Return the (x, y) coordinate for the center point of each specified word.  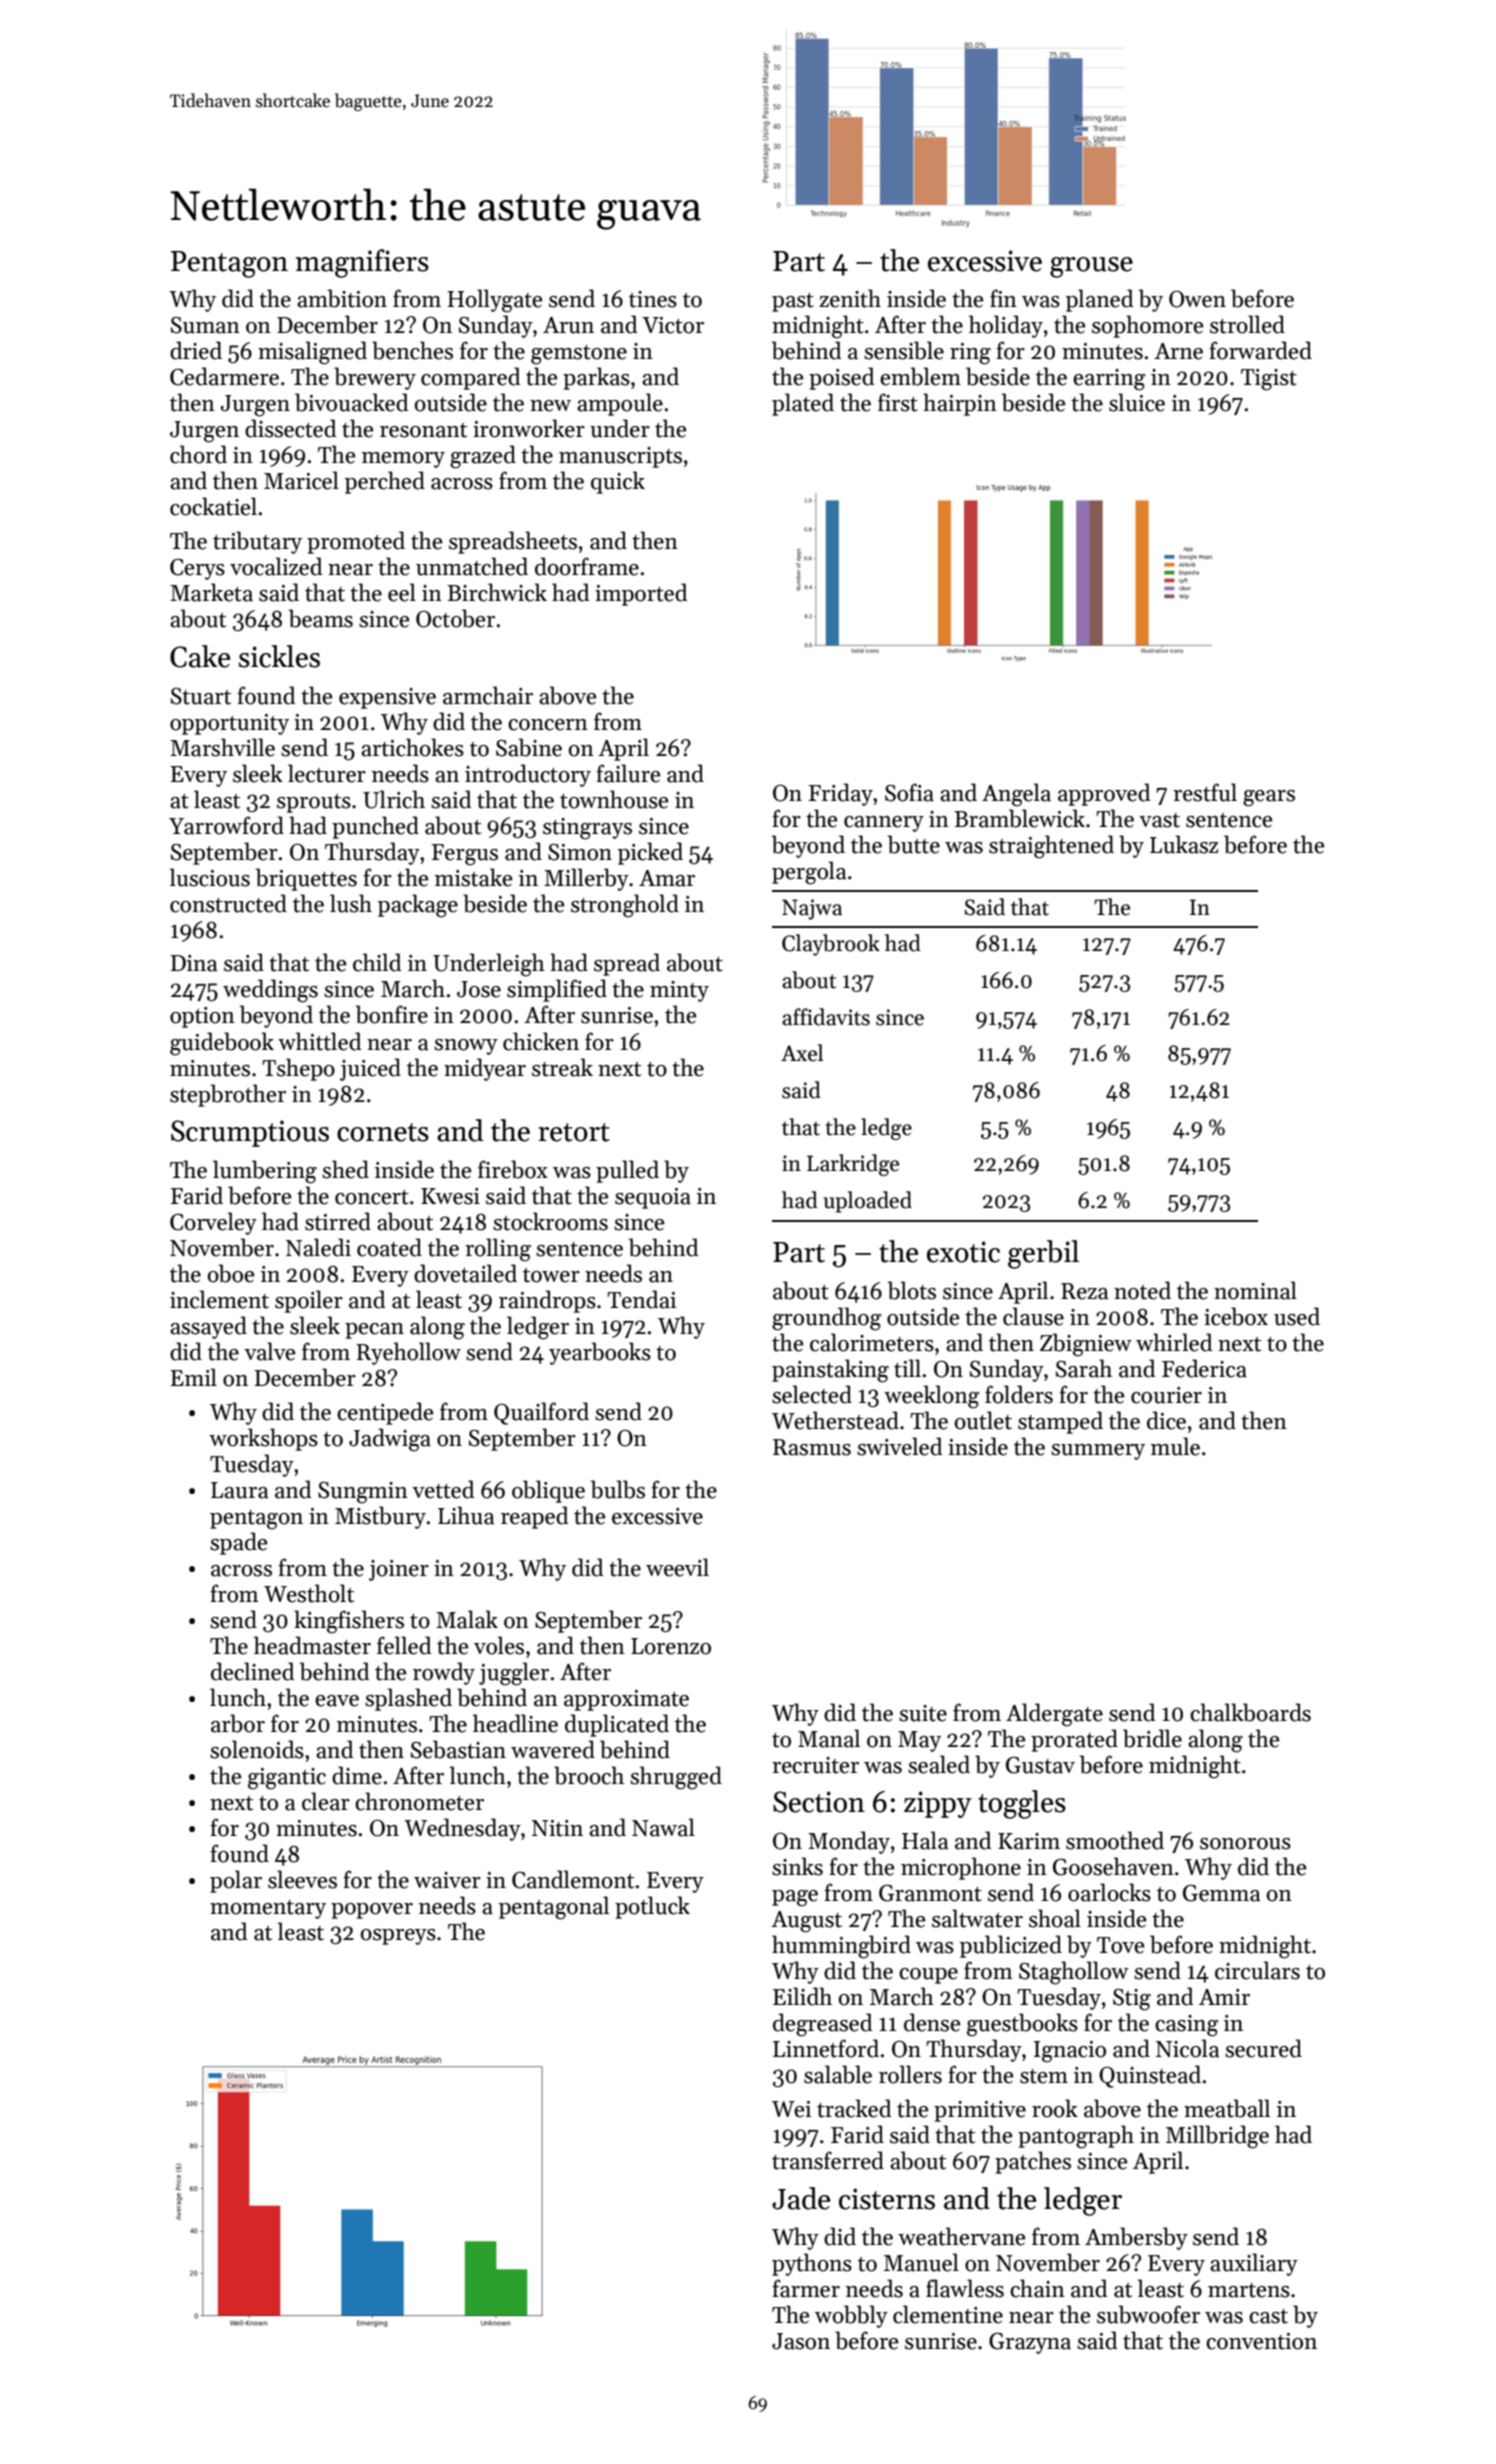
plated (803, 404)
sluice (1137, 402)
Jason (801, 2341)
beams (321, 618)
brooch (589, 1775)
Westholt (309, 1593)
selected (812, 1394)
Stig (1132, 2000)
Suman (205, 325)
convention (1261, 2341)
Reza (1084, 1291)
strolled (1247, 324)
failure (628, 773)
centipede (385, 1413)
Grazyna (1030, 2343)
